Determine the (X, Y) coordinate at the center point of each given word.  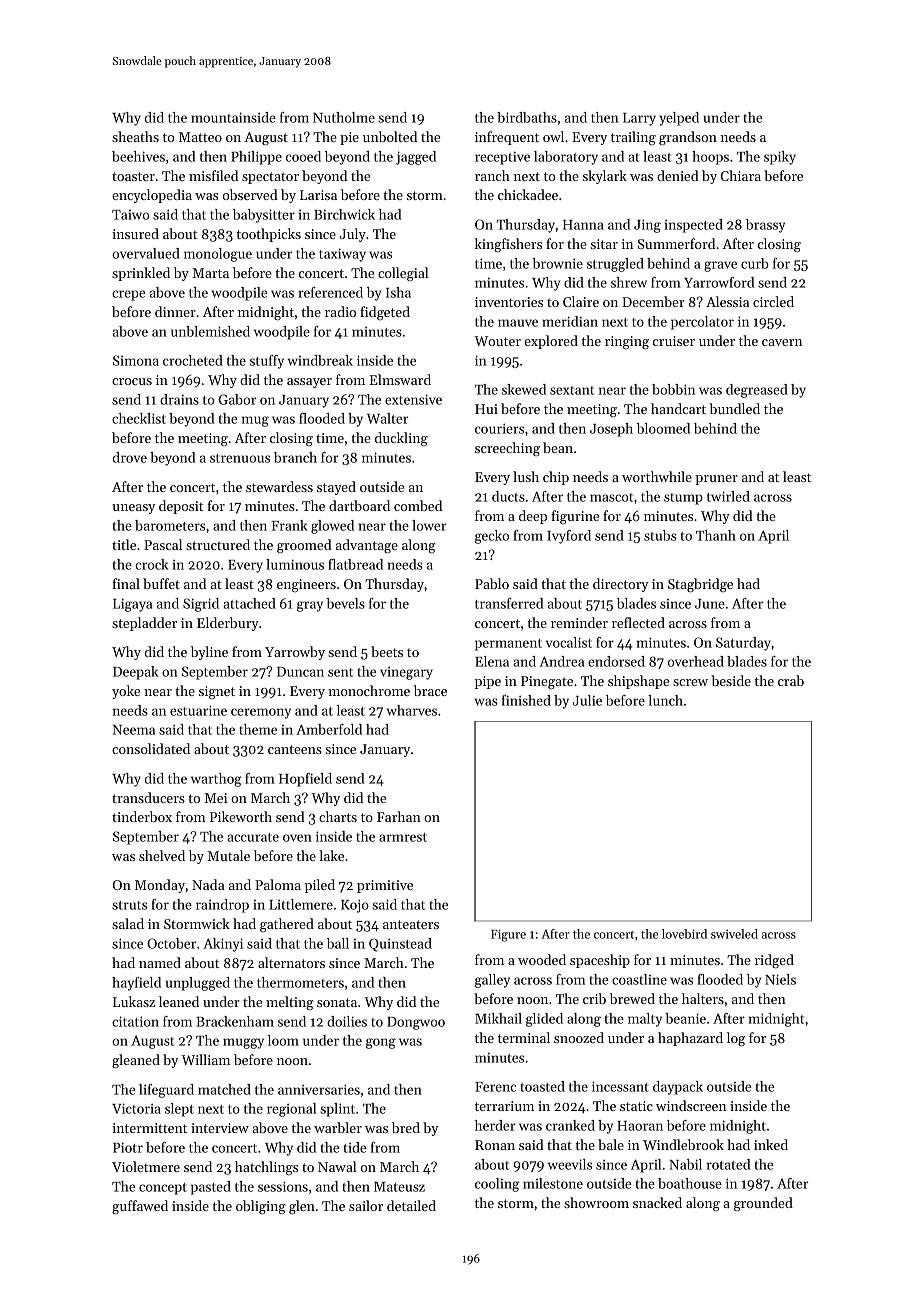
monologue (218, 255)
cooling (497, 1185)
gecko (492, 537)
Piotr (128, 1147)
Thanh (716, 535)
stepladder (144, 624)
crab (791, 680)
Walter (388, 418)
